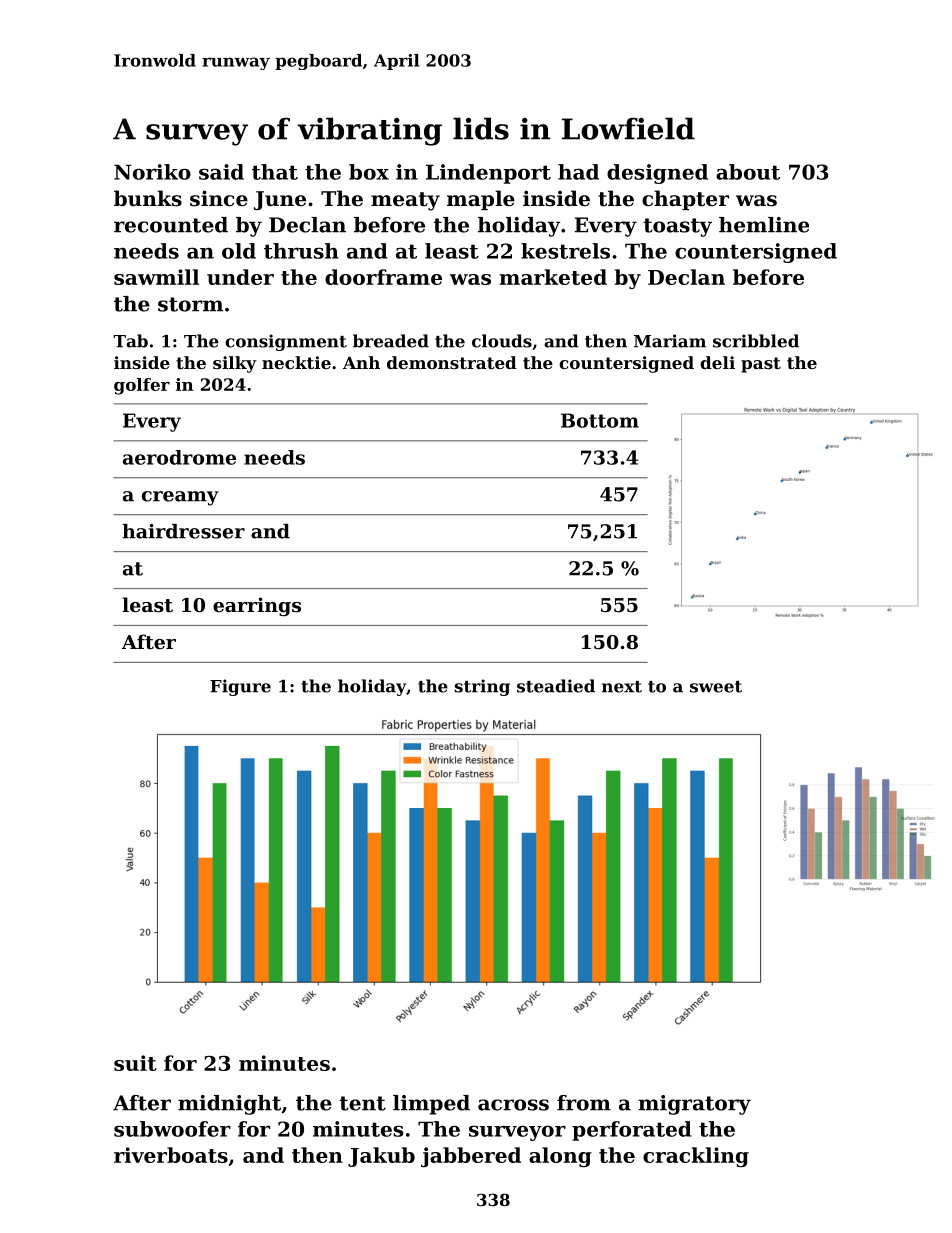 Image resolution: width=952 pixels, height=1233 pixels. What do you see at coordinates (152, 172) in the screenshot?
I see `Noriko` at bounding box center [152, 172].
